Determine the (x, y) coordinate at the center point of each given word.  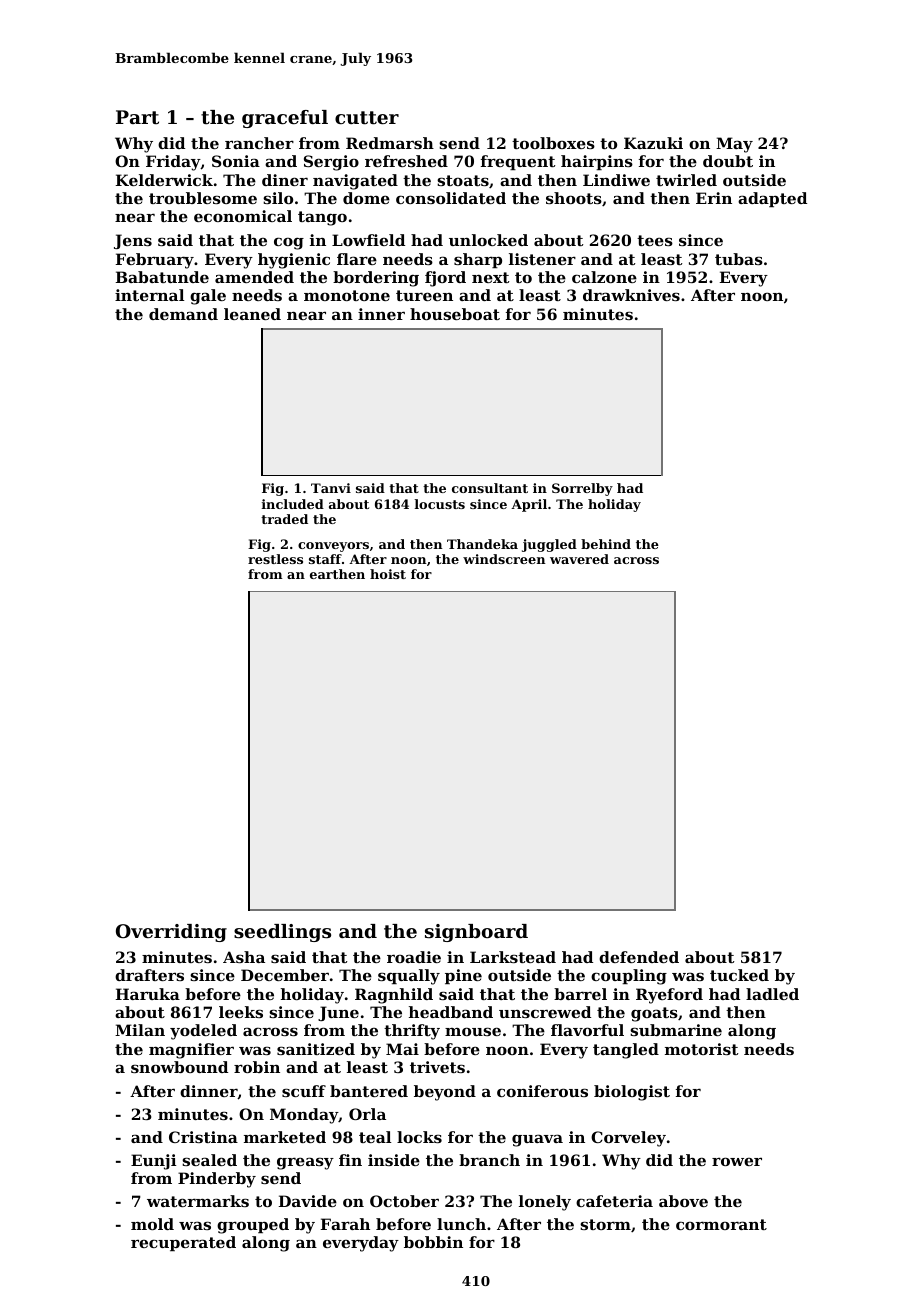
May (734, 145)
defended (639, 957)
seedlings (282, 933)
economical (243, 216)
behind (606, 544)
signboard (476, 933)
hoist (388, 574)
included (293, 504)
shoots (574, 198)
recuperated (183, 1243)
